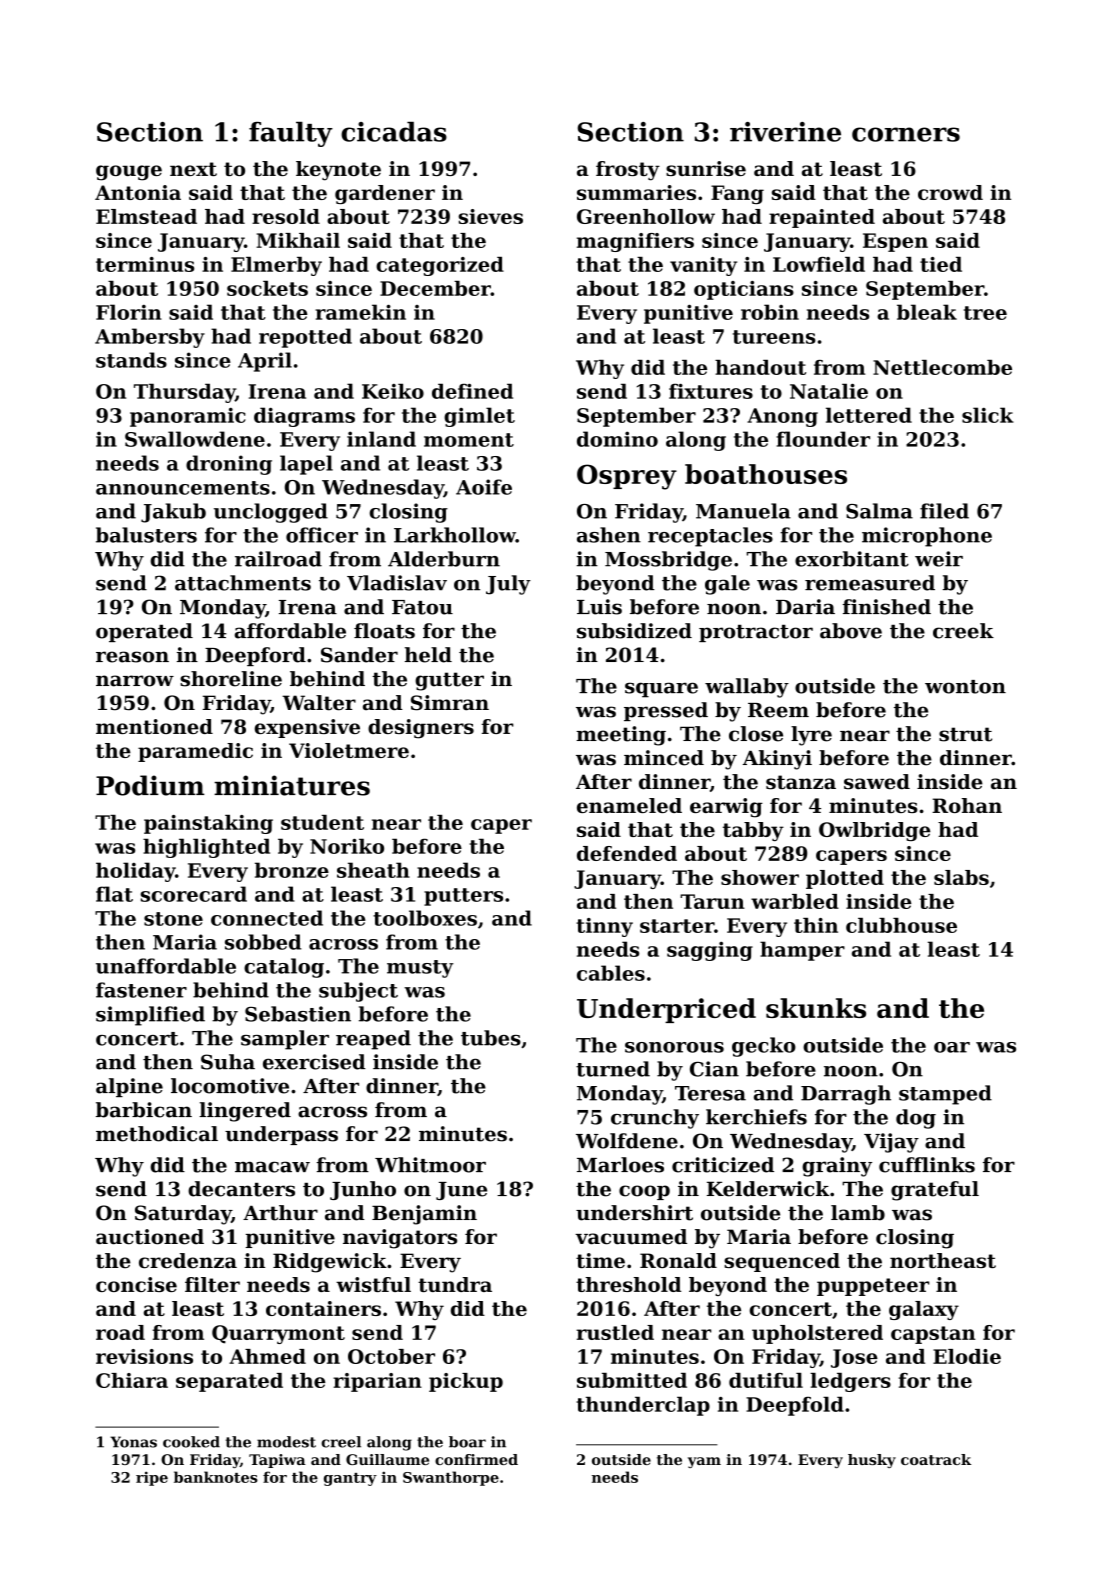  I want to click on miniatures, so click(292, 785).
